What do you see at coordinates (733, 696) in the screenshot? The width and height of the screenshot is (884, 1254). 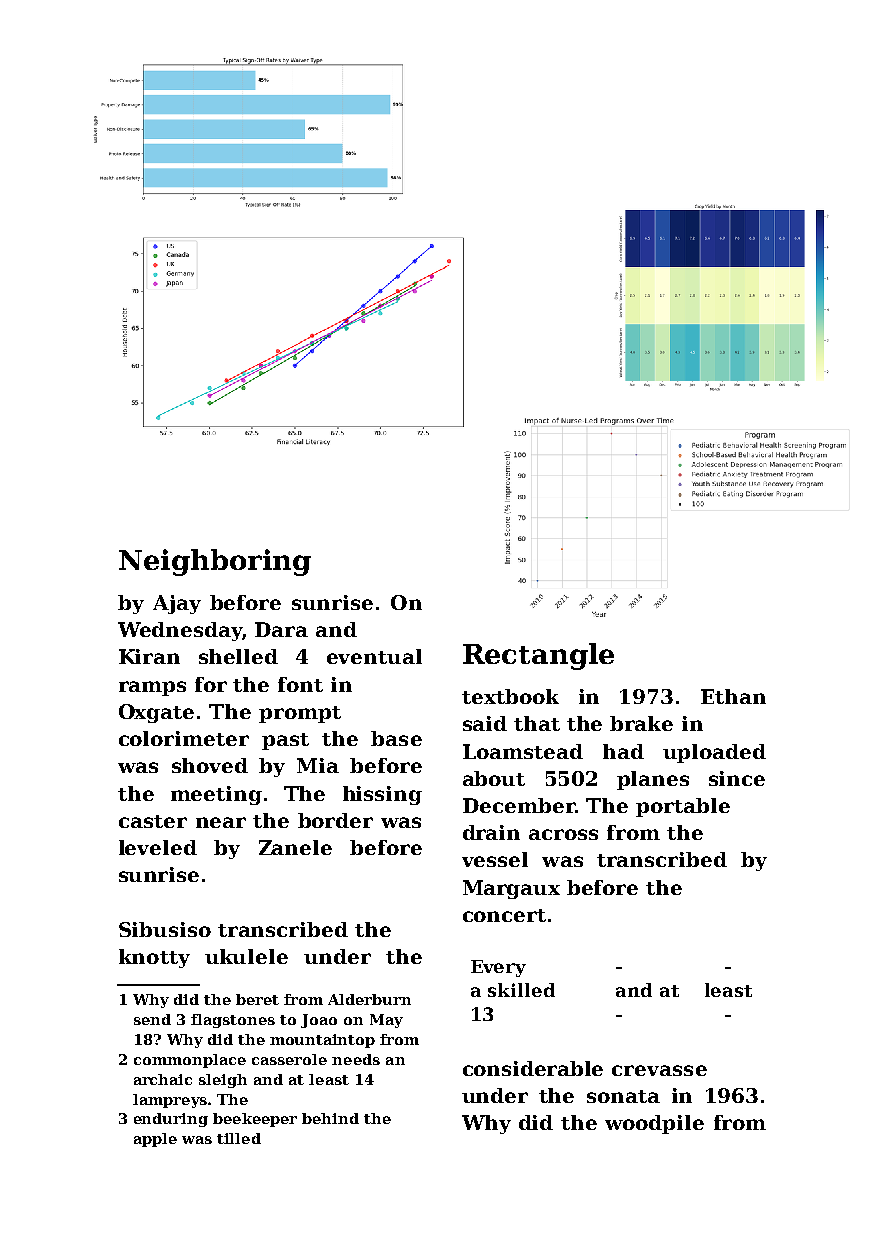 I see `Ethan` at bounding box center [733, 696].
